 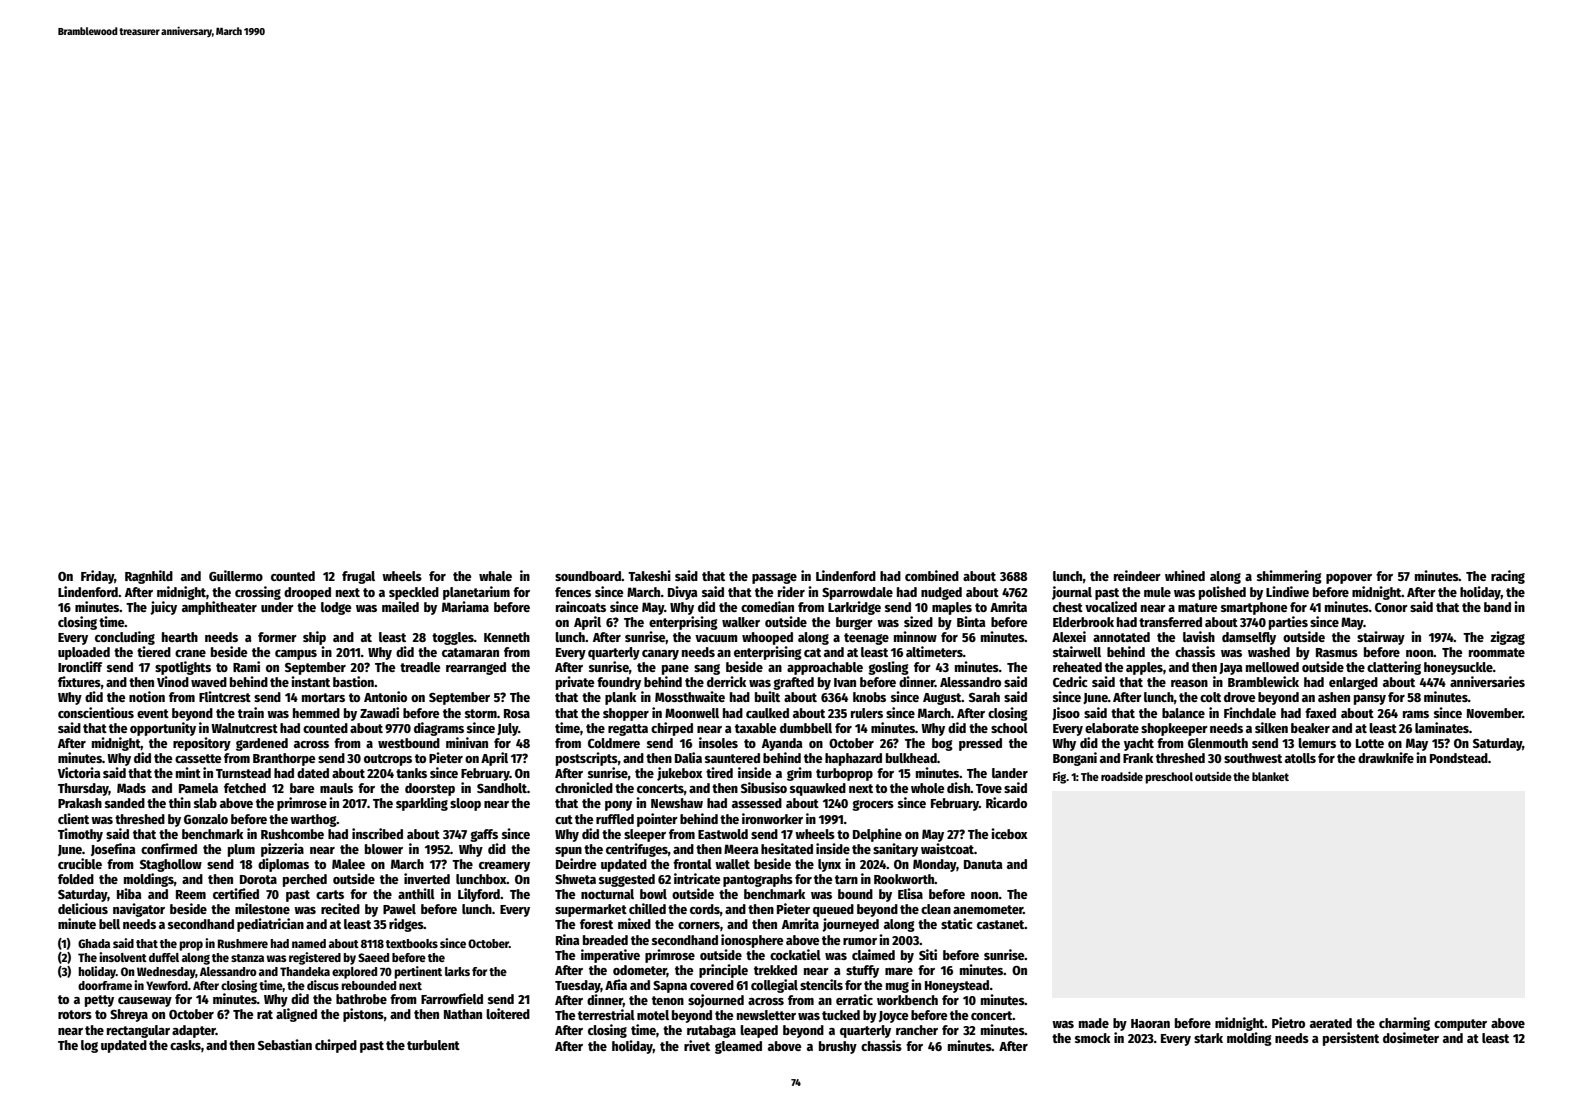 I want to click on pediatrician, so click(x=270, y=925).
